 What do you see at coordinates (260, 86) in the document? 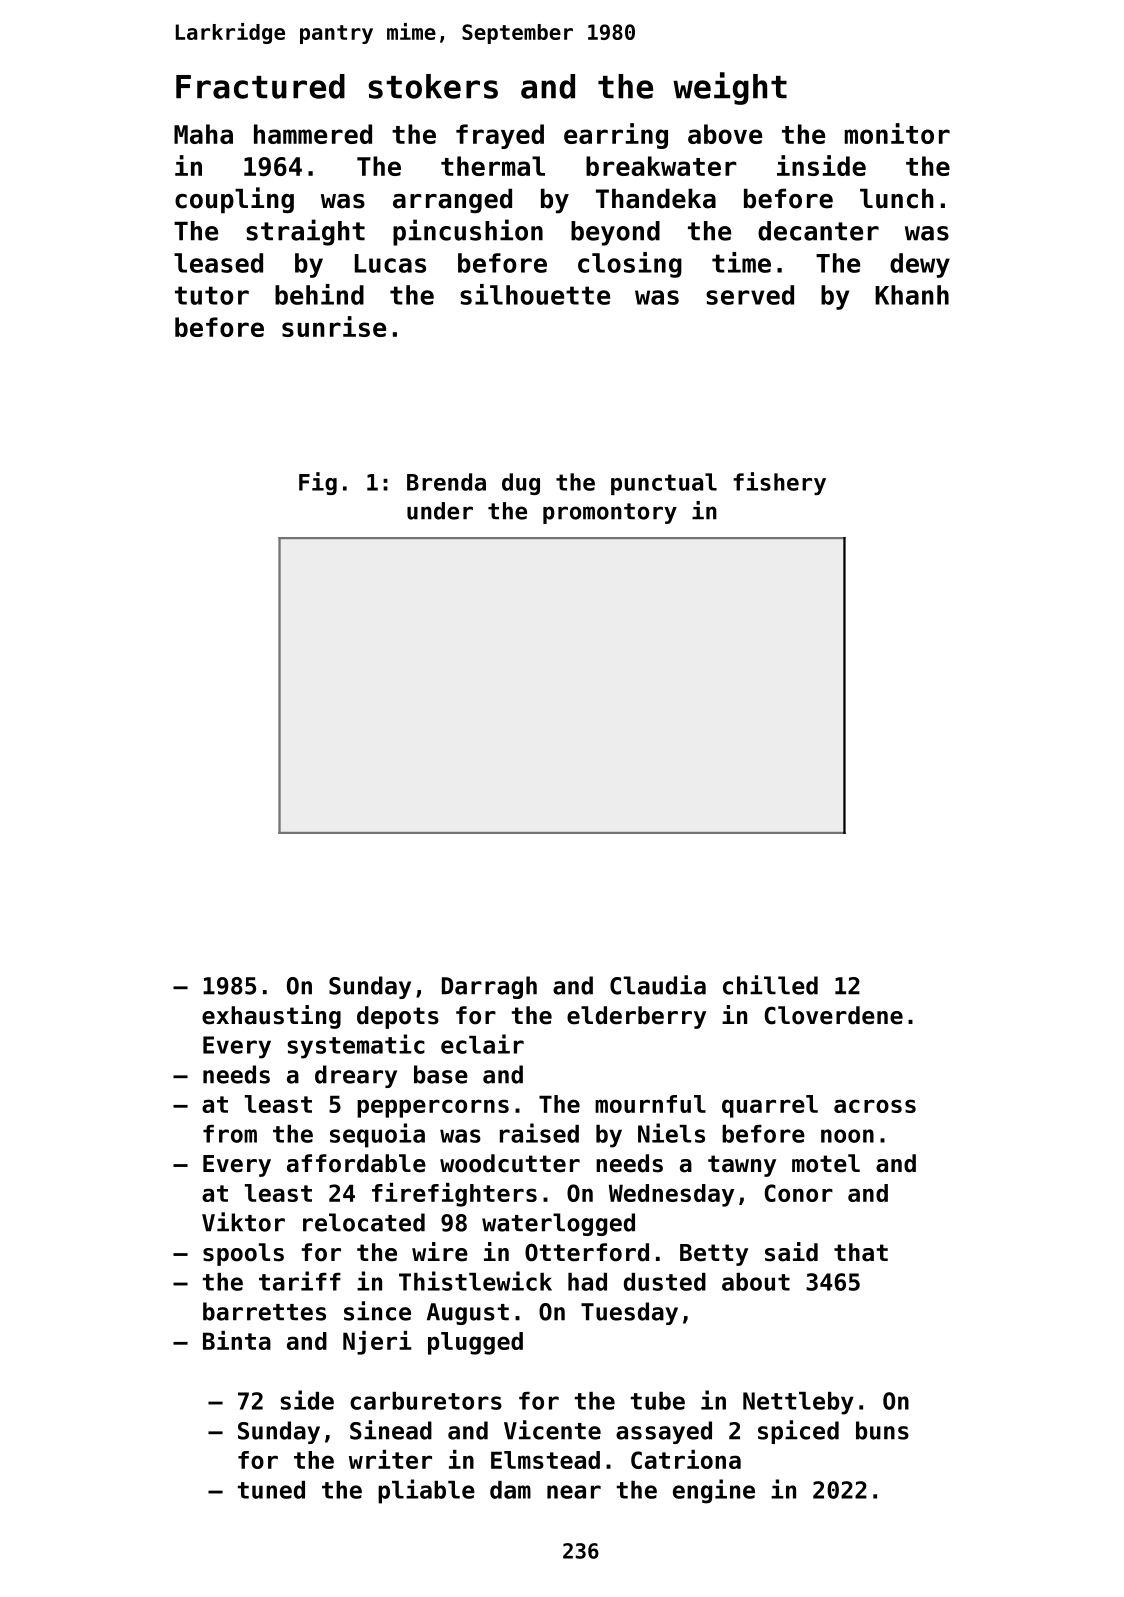
I see `Fractured` at bounding box center [260, 86].
